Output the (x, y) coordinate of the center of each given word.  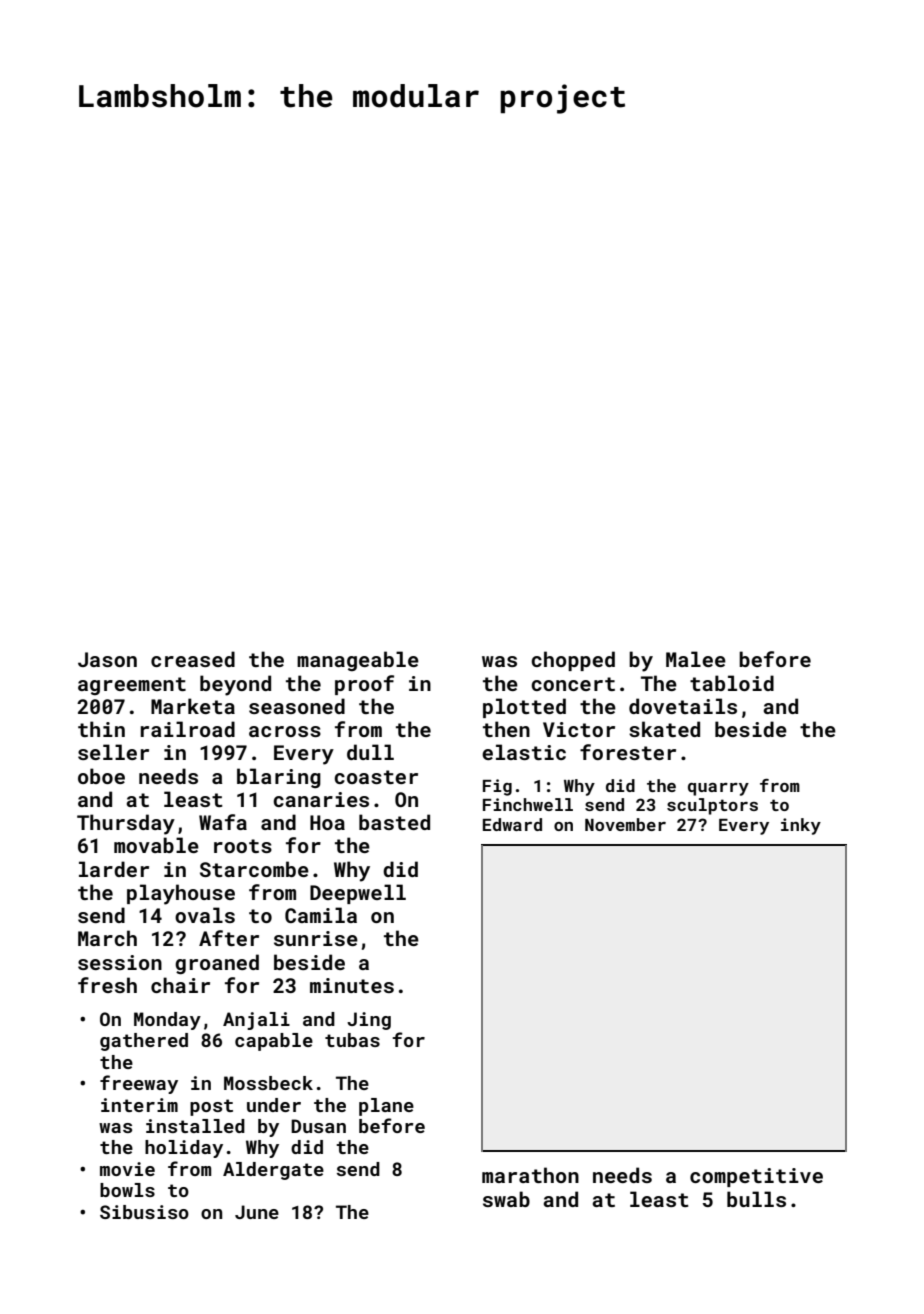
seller (113, 752)
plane (386, 1107)
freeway (139, 1084)
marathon (530, 1175)
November (625, 824)
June (257, 1212)
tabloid (732, 683)
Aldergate (273, 1171)
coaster (376, 777)
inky (801, 826)
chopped (573, 661)
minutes (352, 985)
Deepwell (358, 894)
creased (193, 659)
